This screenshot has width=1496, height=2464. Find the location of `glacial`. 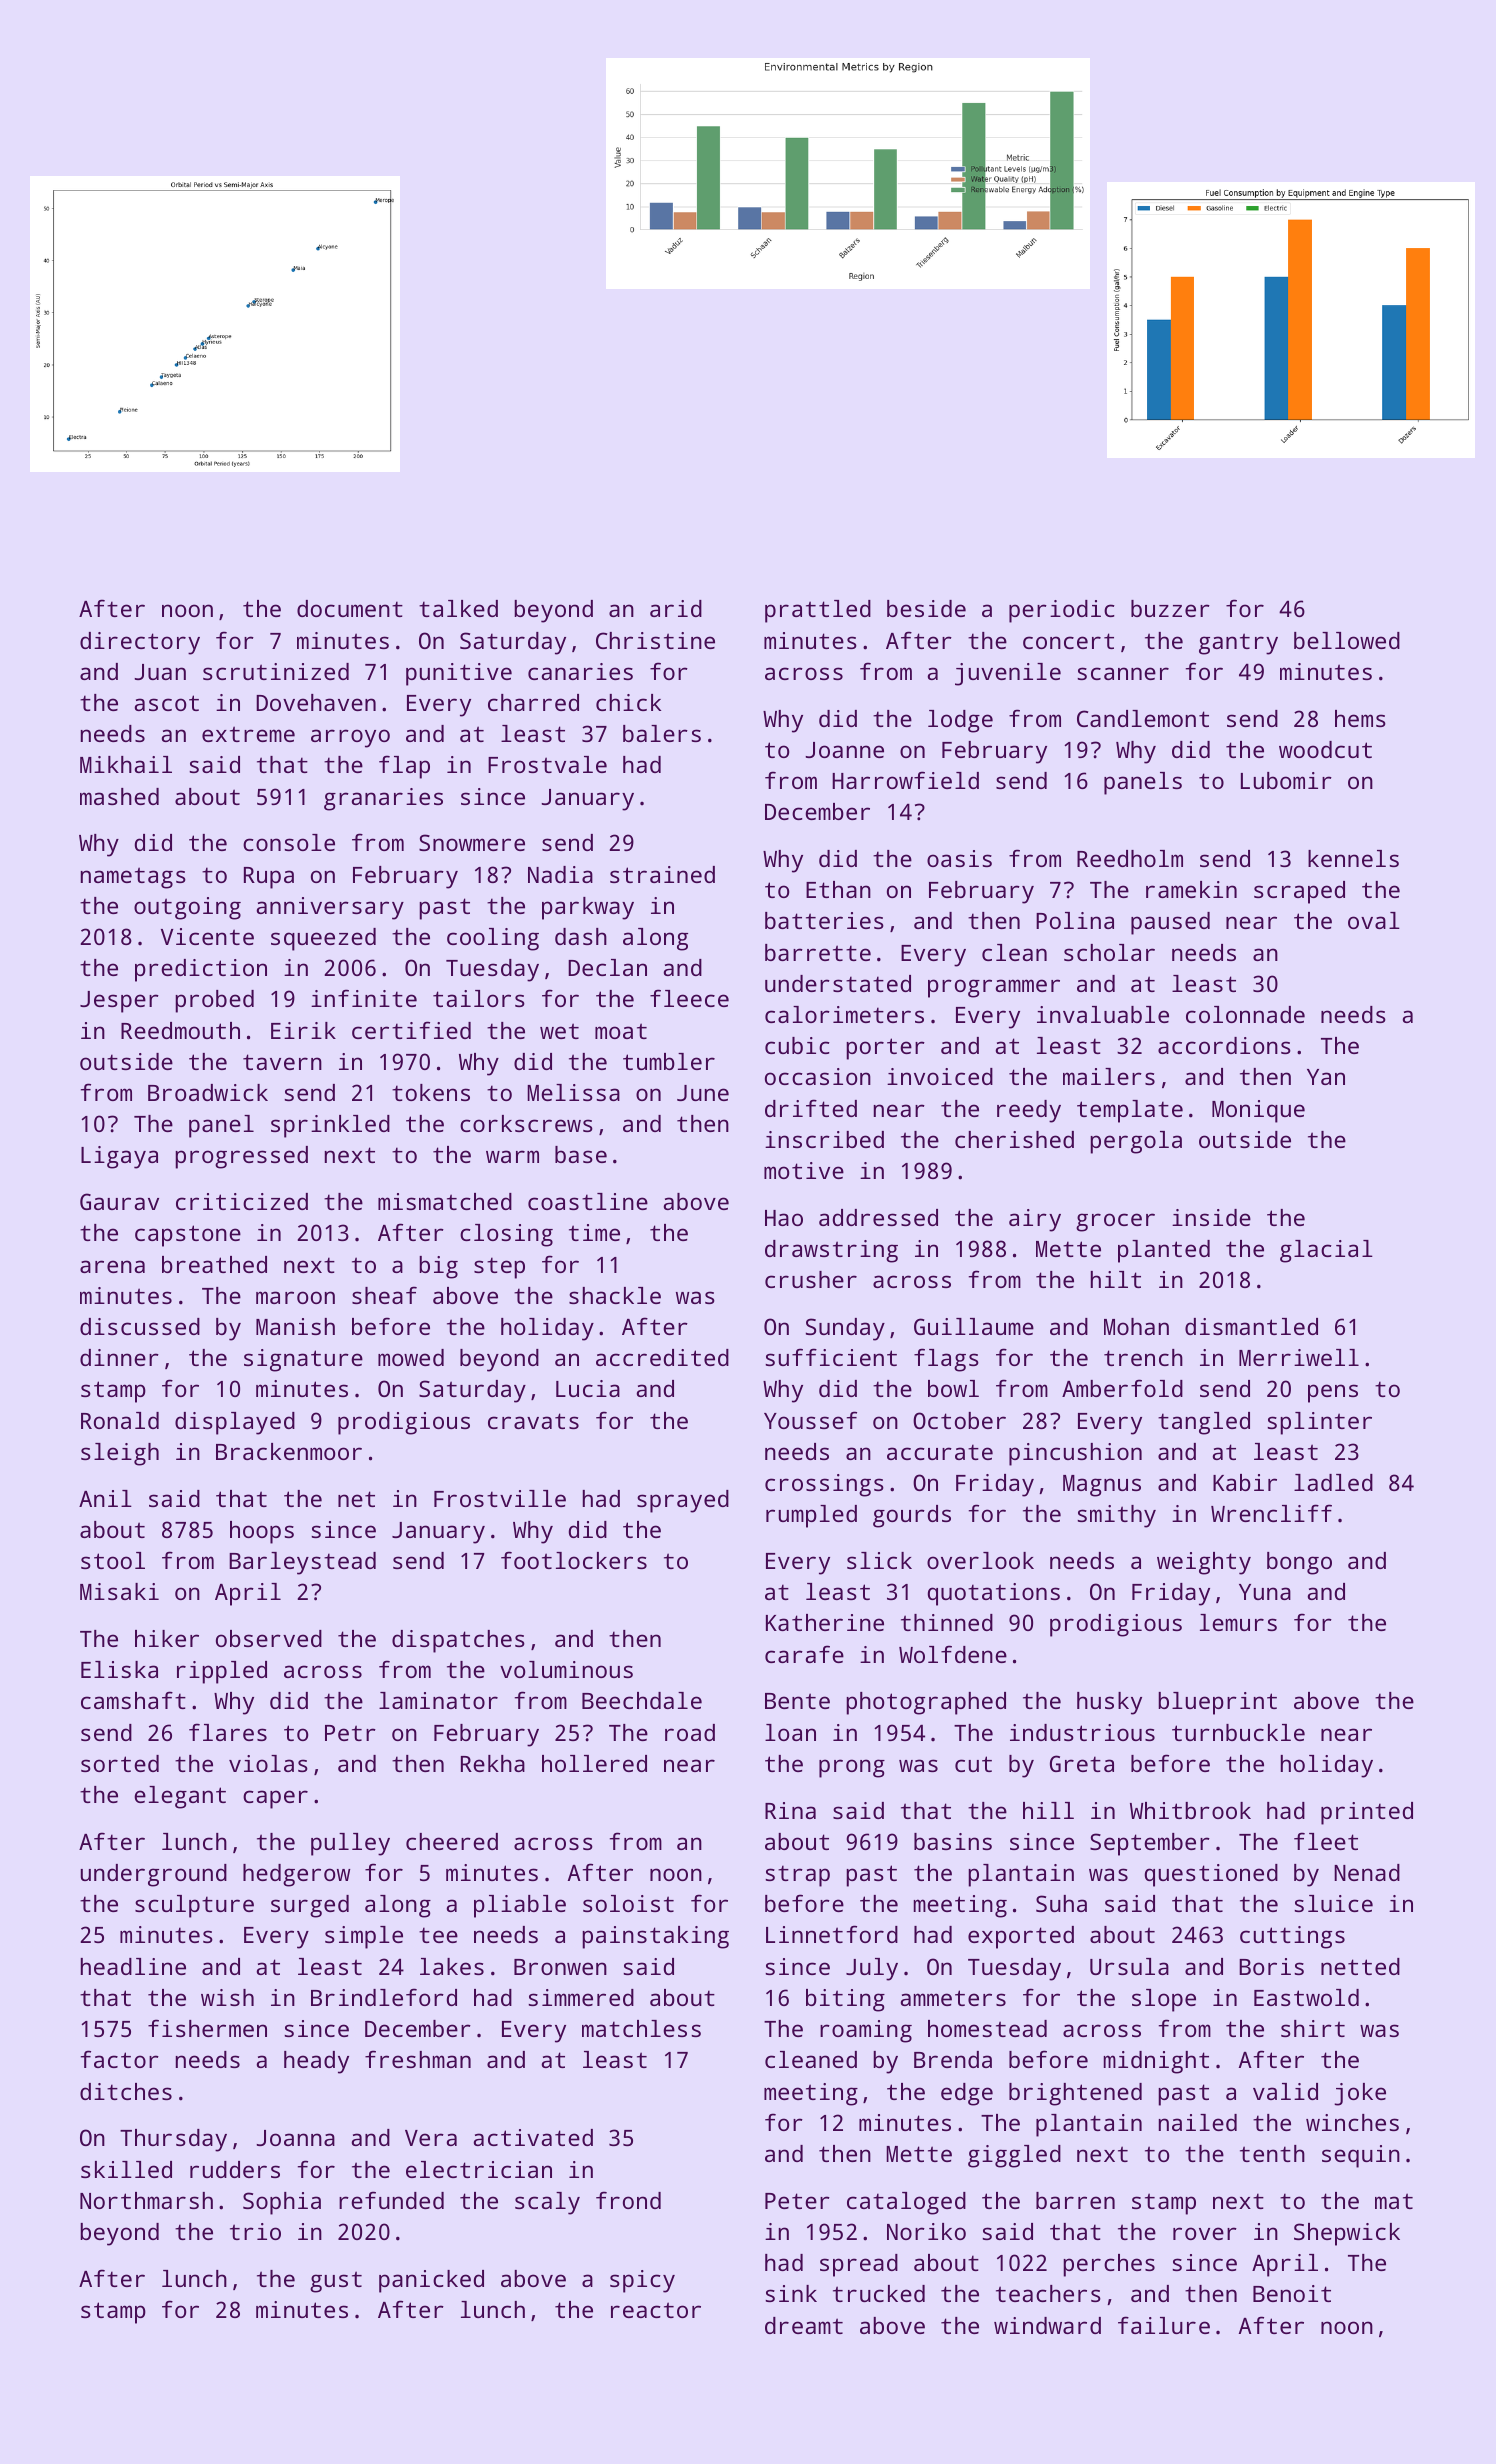

glacial is located at coordinates (1326, 1251).
